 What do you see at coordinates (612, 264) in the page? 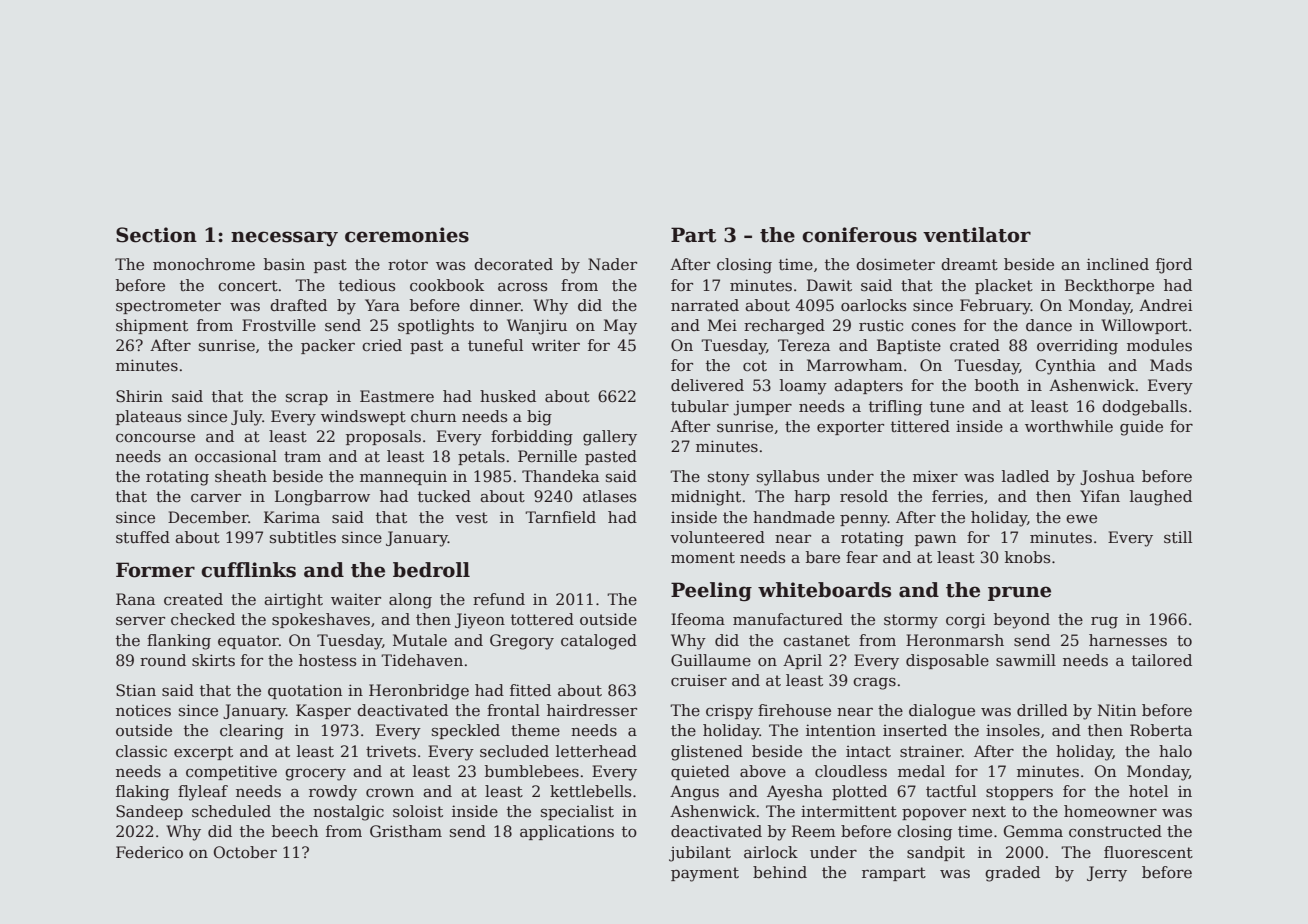
I see `Nader` at bounding box center [612, 264].
